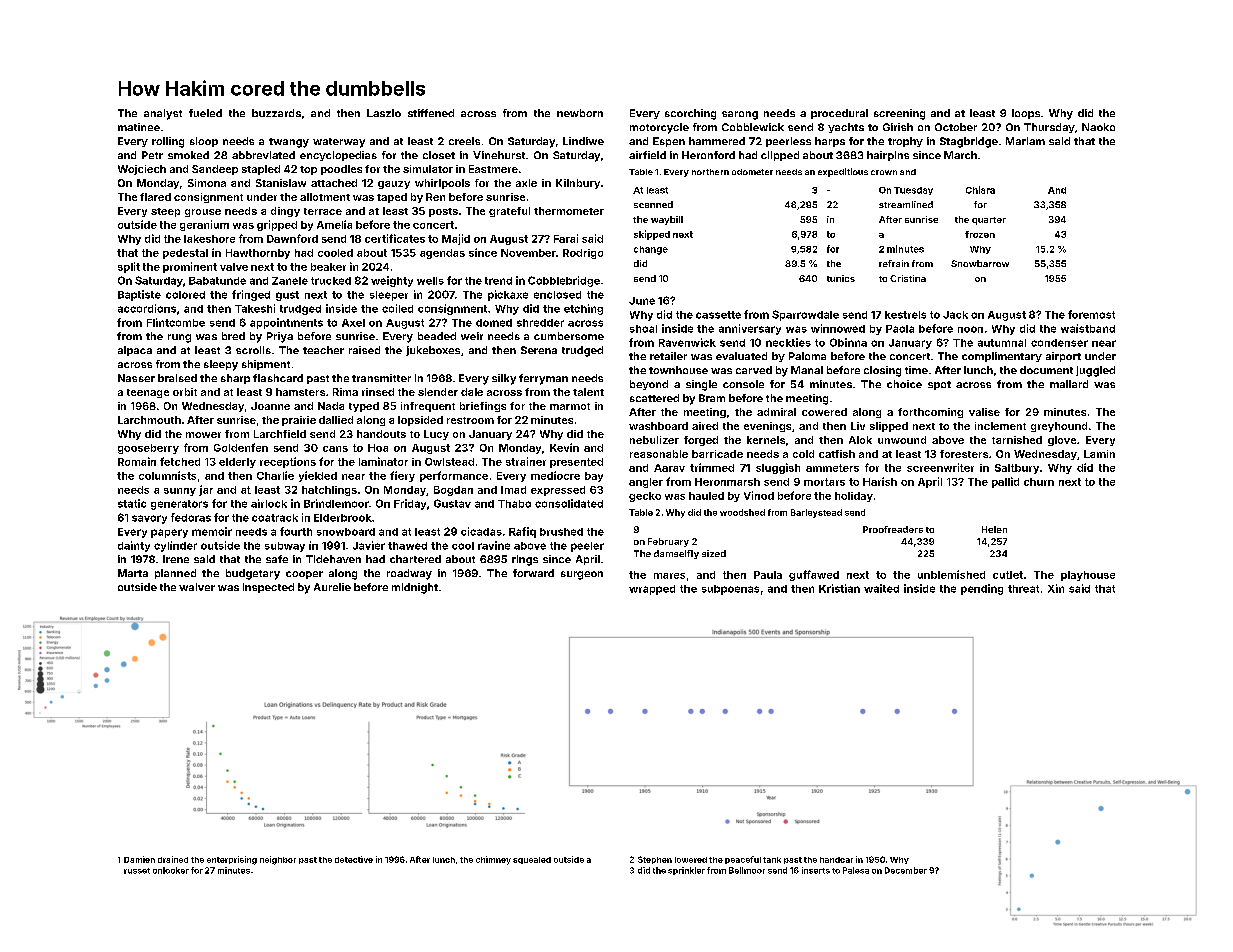 This page has height=952, width=1233. I want to click on creels, so click(464, 141).
